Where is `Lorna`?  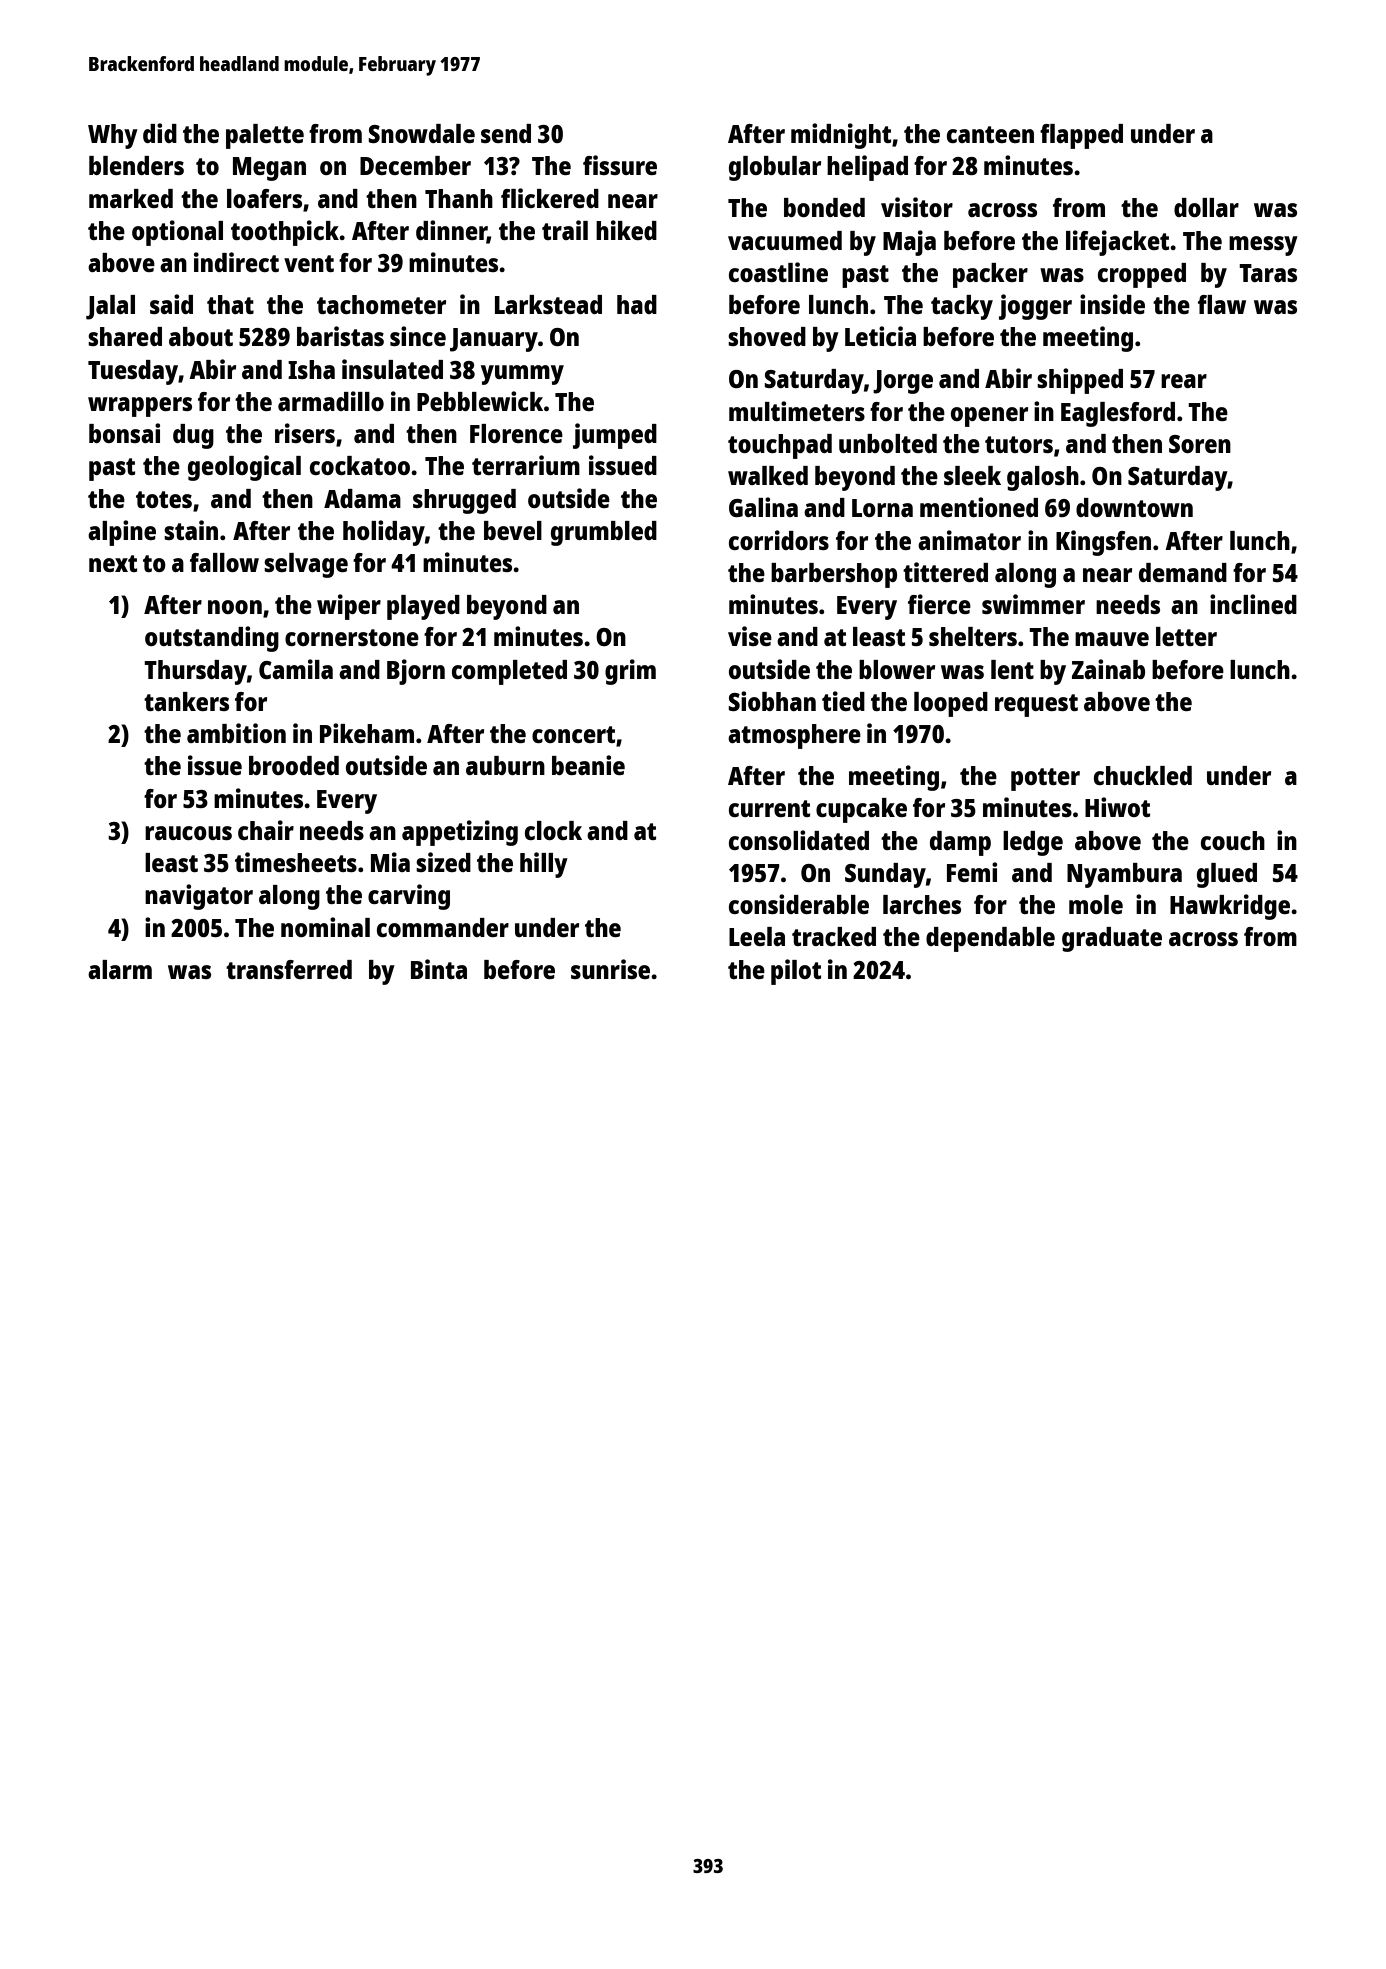
Lorna is located at coordinates (882, 508).
